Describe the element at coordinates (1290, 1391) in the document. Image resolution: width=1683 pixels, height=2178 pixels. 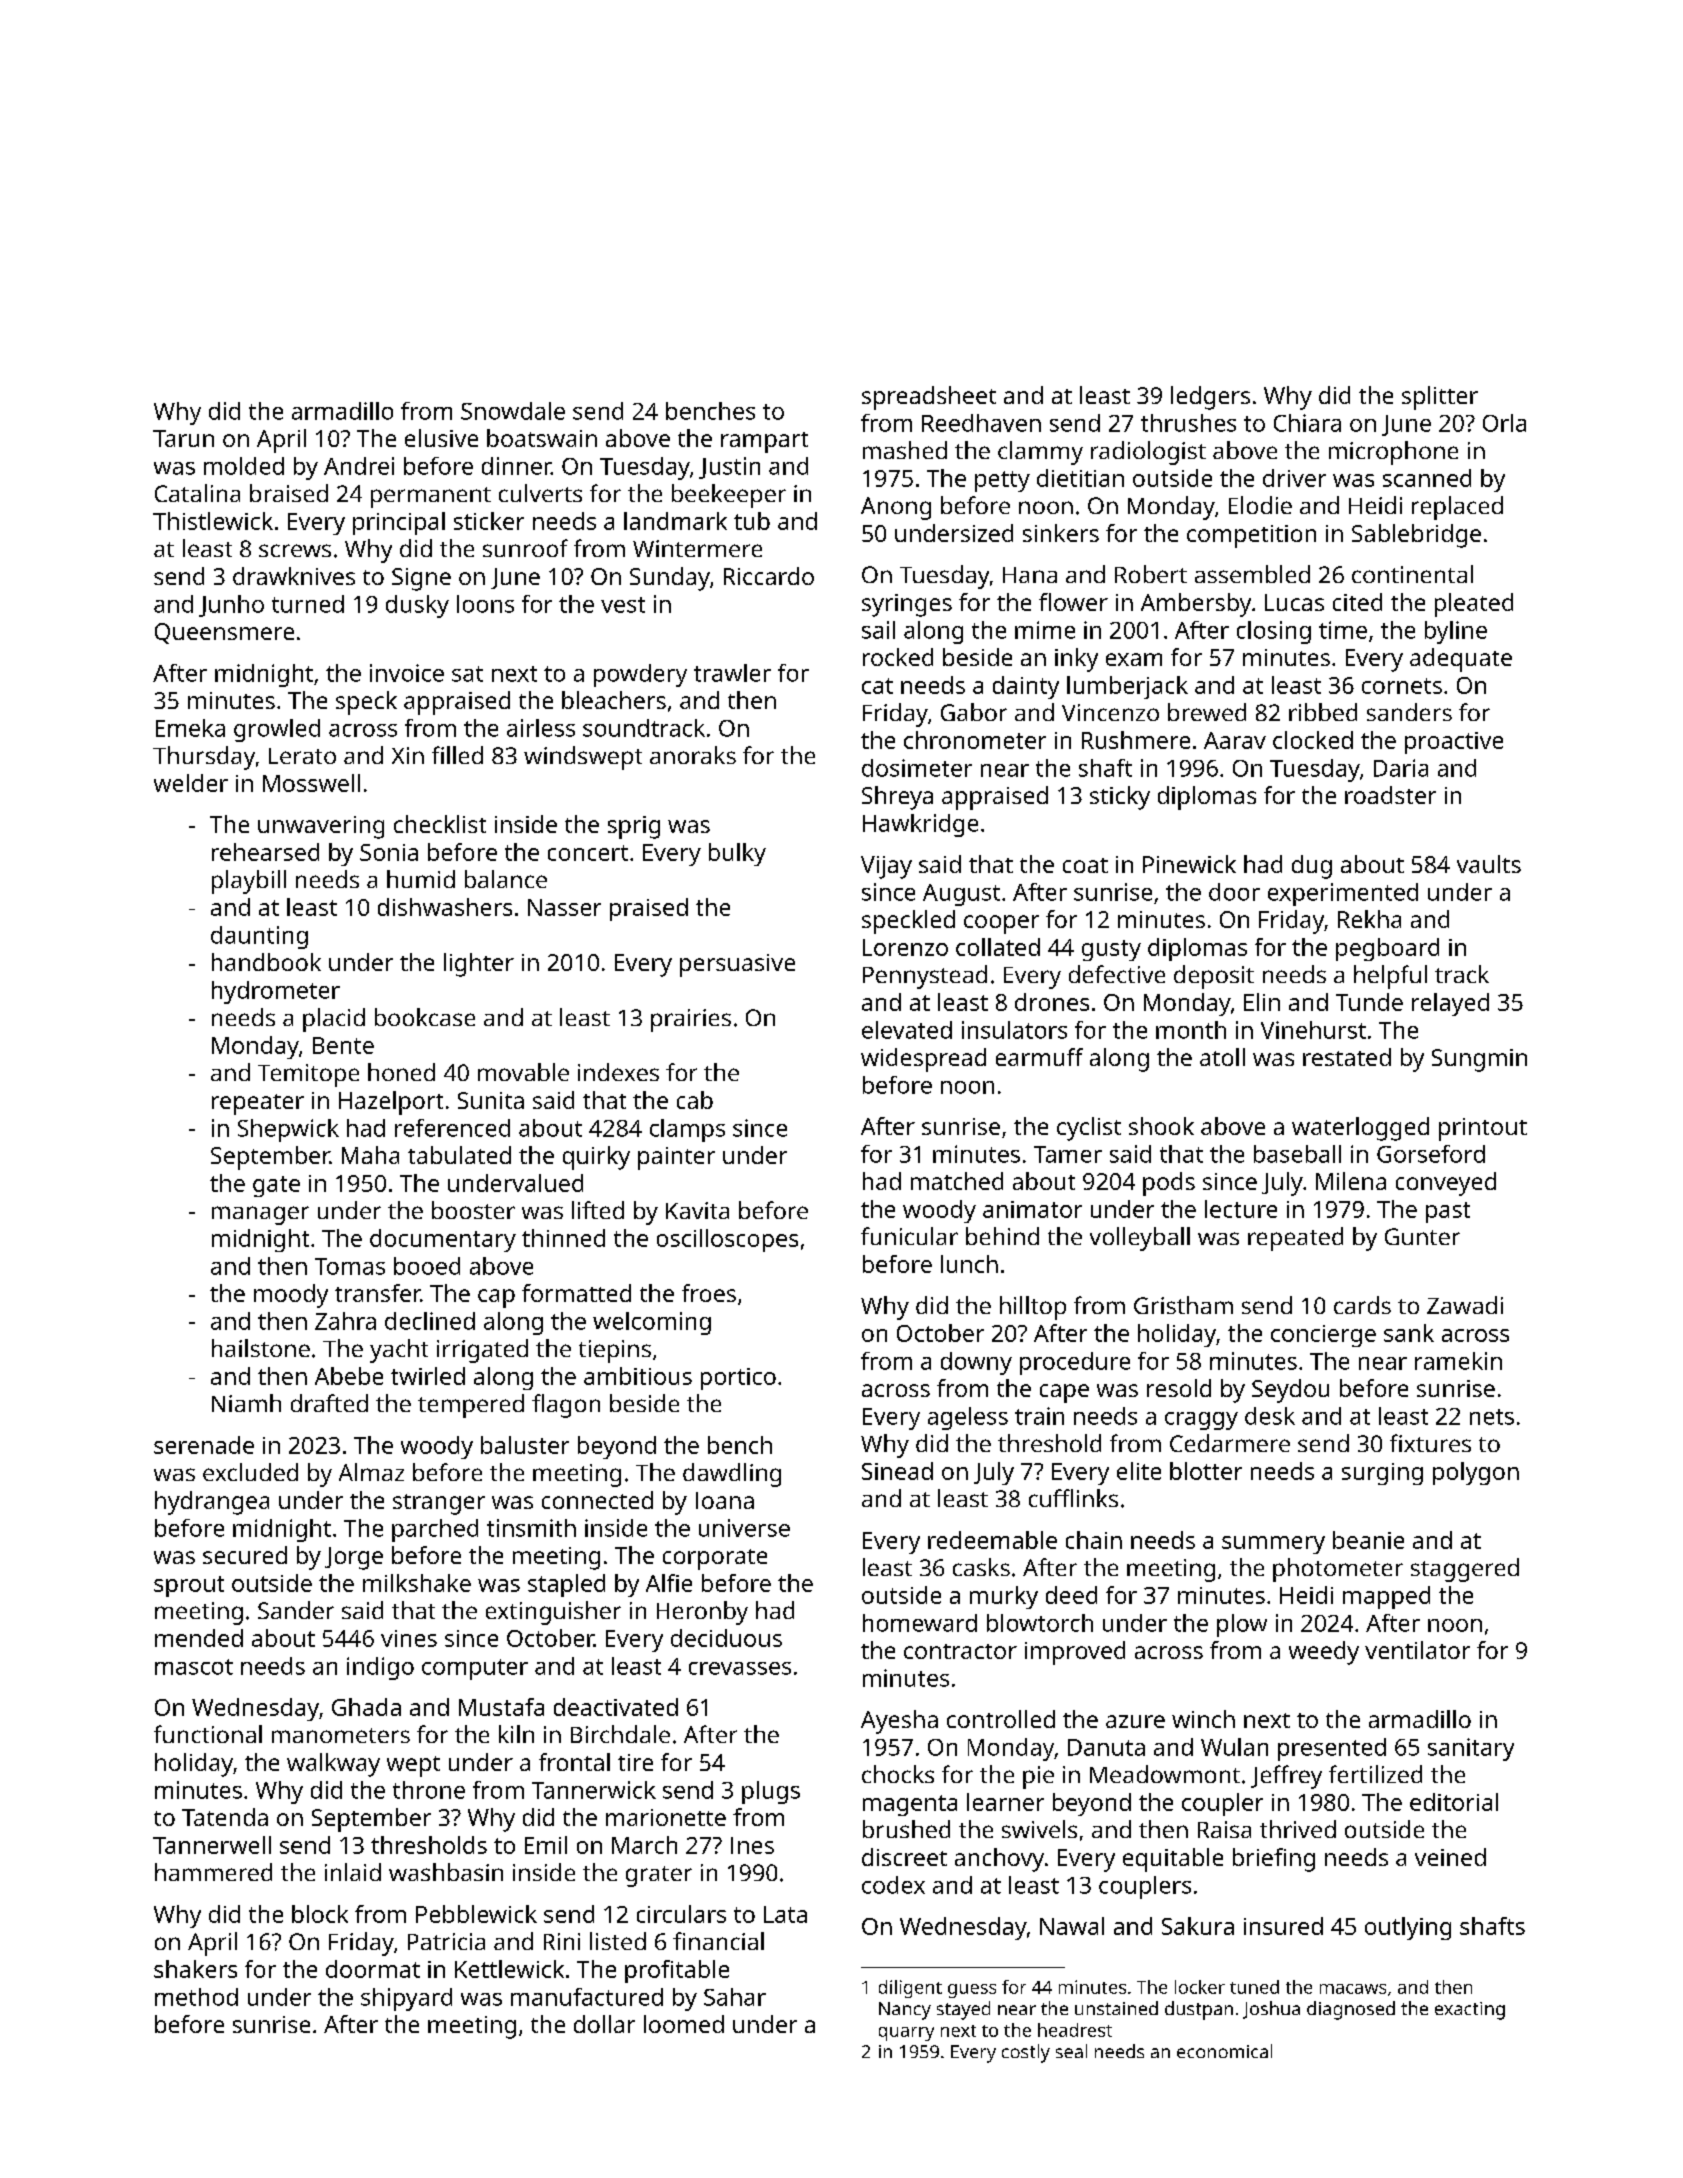
I see `Seydou` at that location.
